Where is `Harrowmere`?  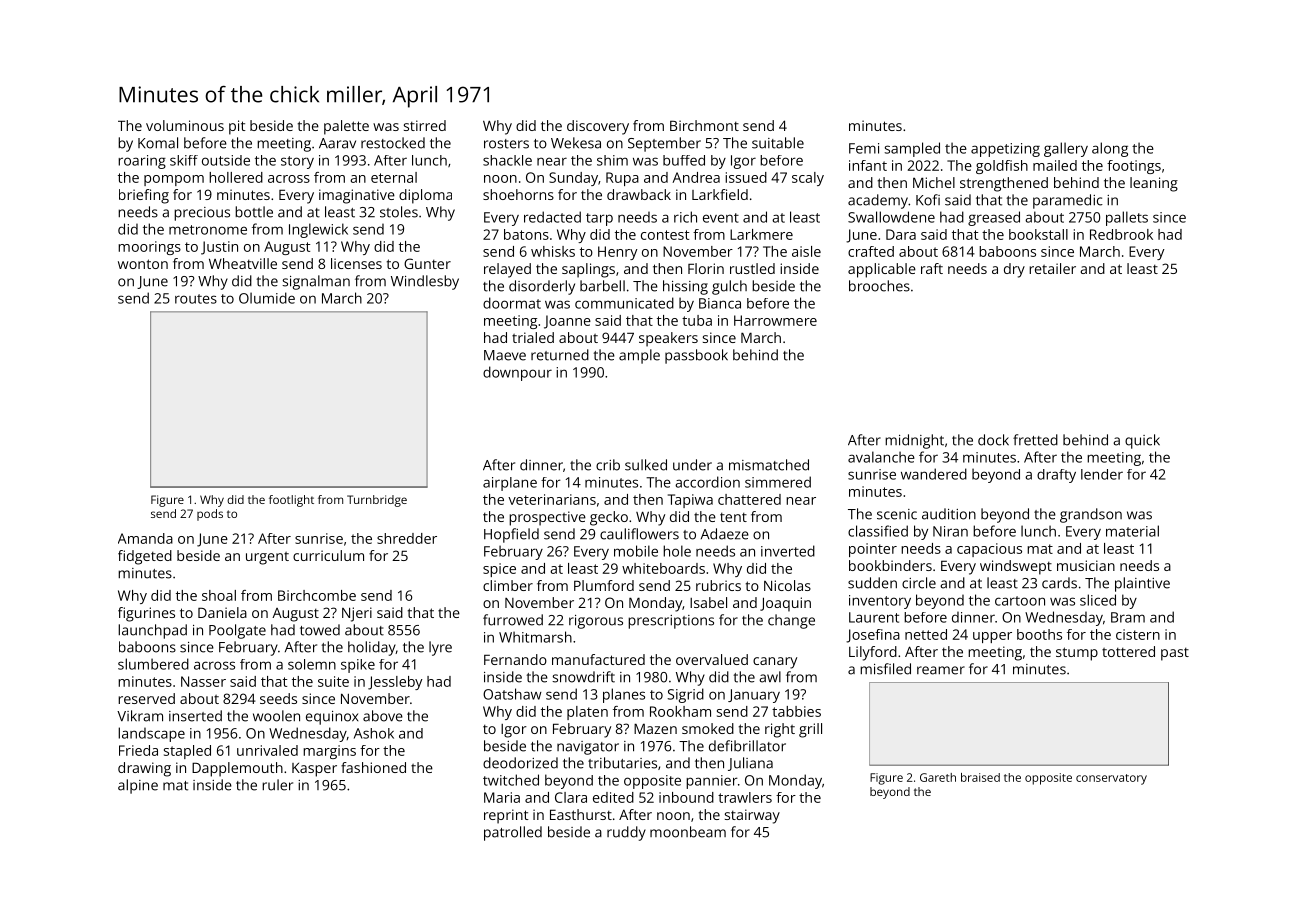 Harrowmere is located at coordinates (775, 320).
